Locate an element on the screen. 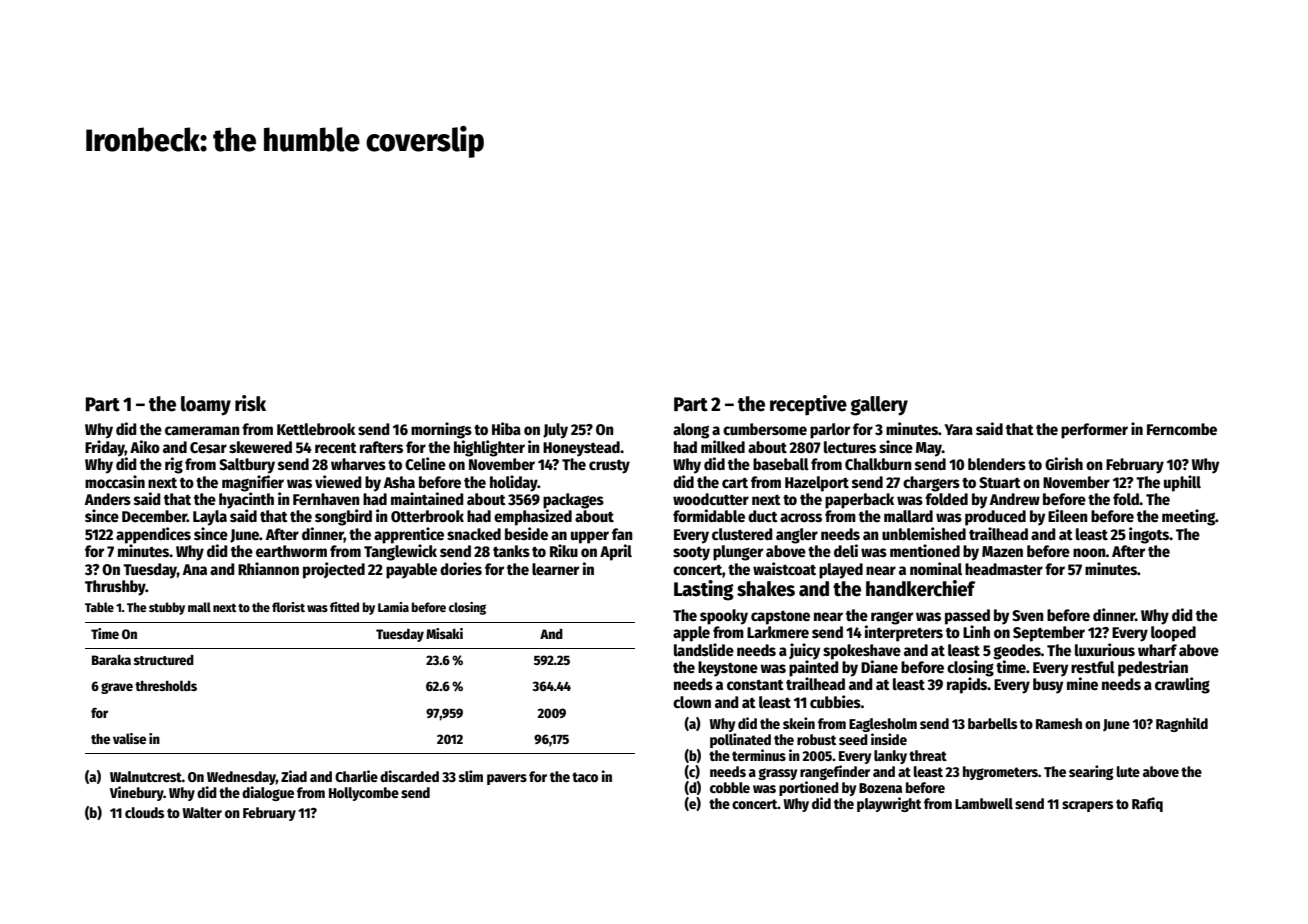  scrapers is located at coordinates (1087, 806).
